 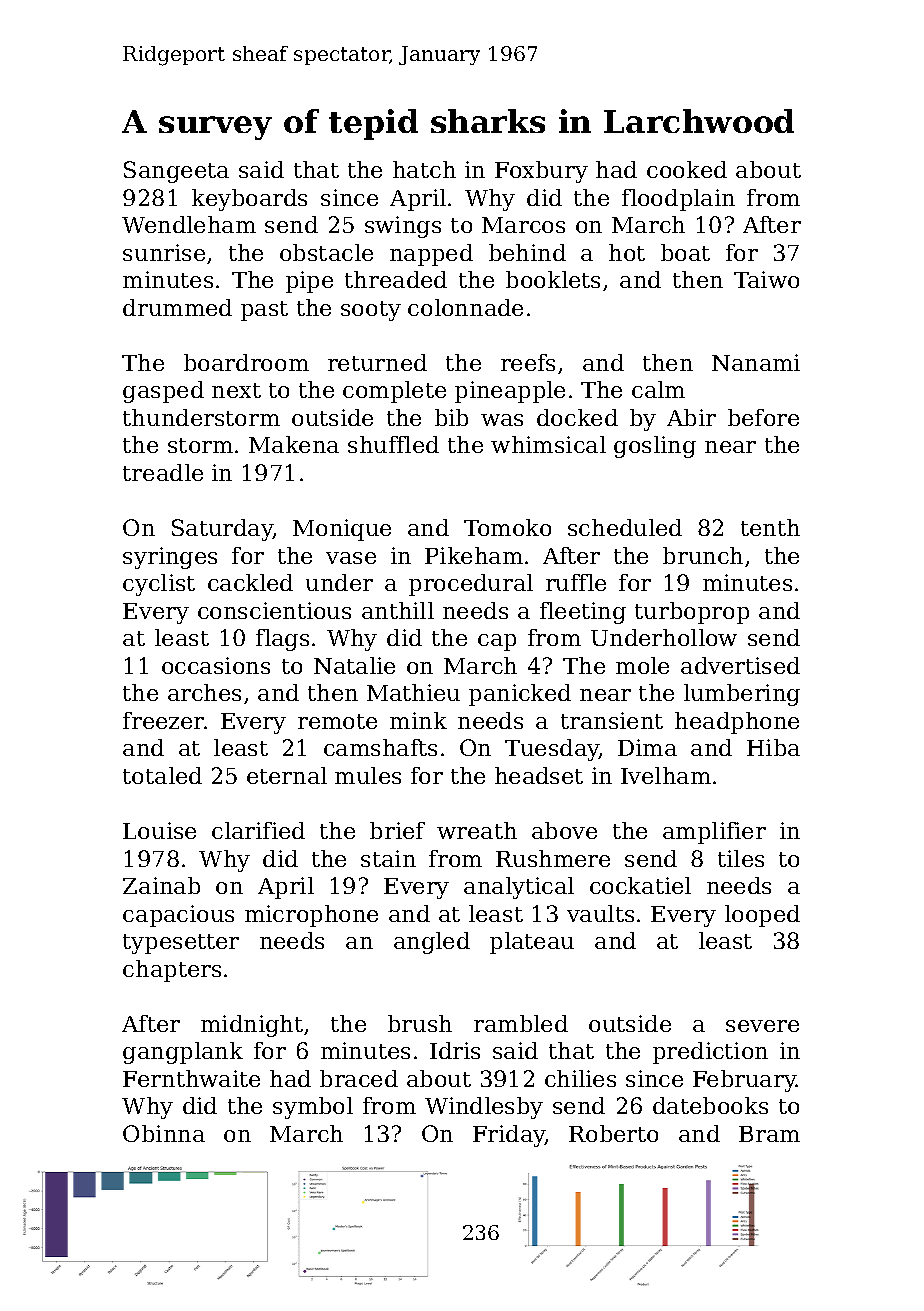 I want to click on braced, so click(x=359, y=1078).
